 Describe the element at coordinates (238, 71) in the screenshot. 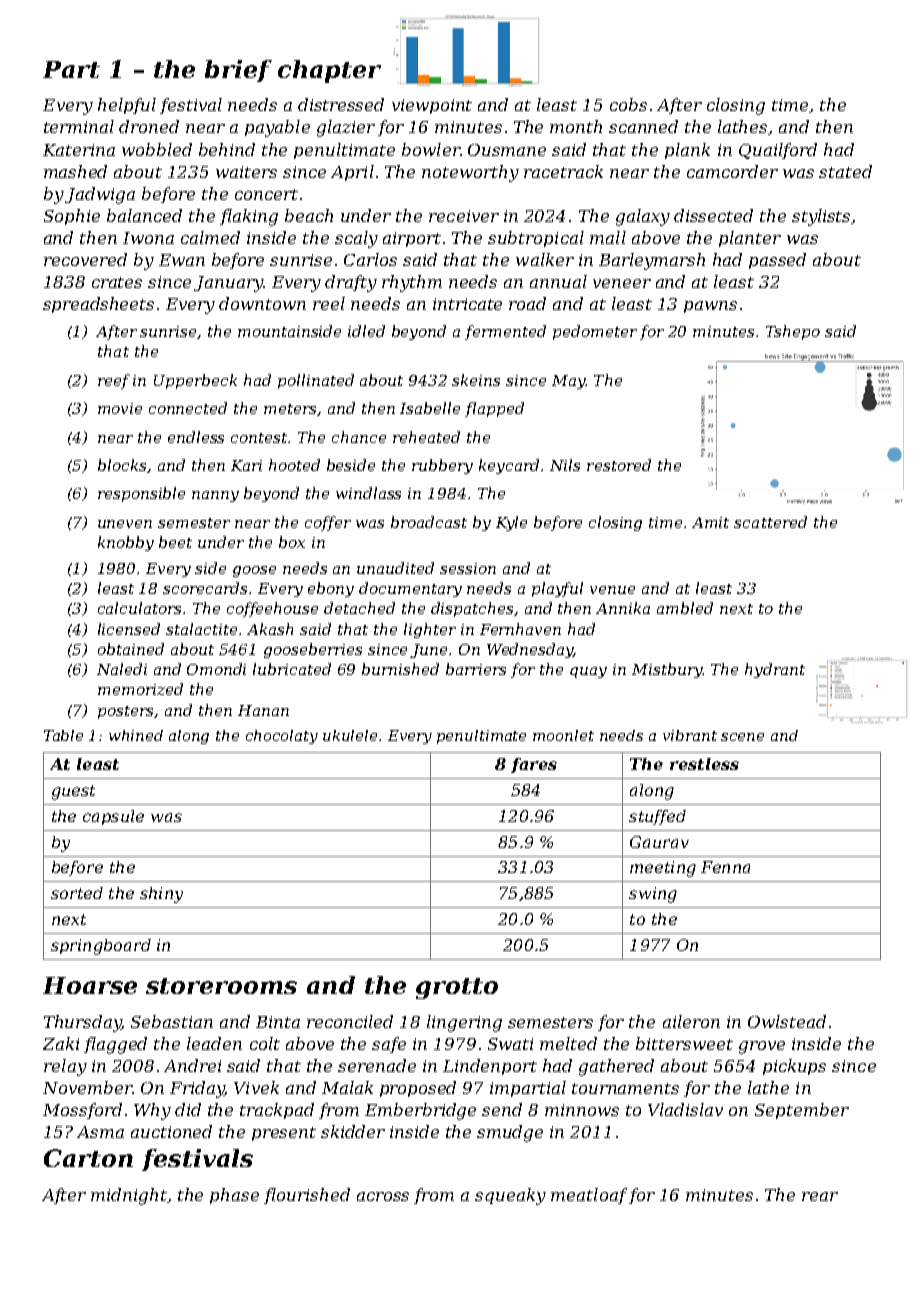

I see `brief` at that location.
